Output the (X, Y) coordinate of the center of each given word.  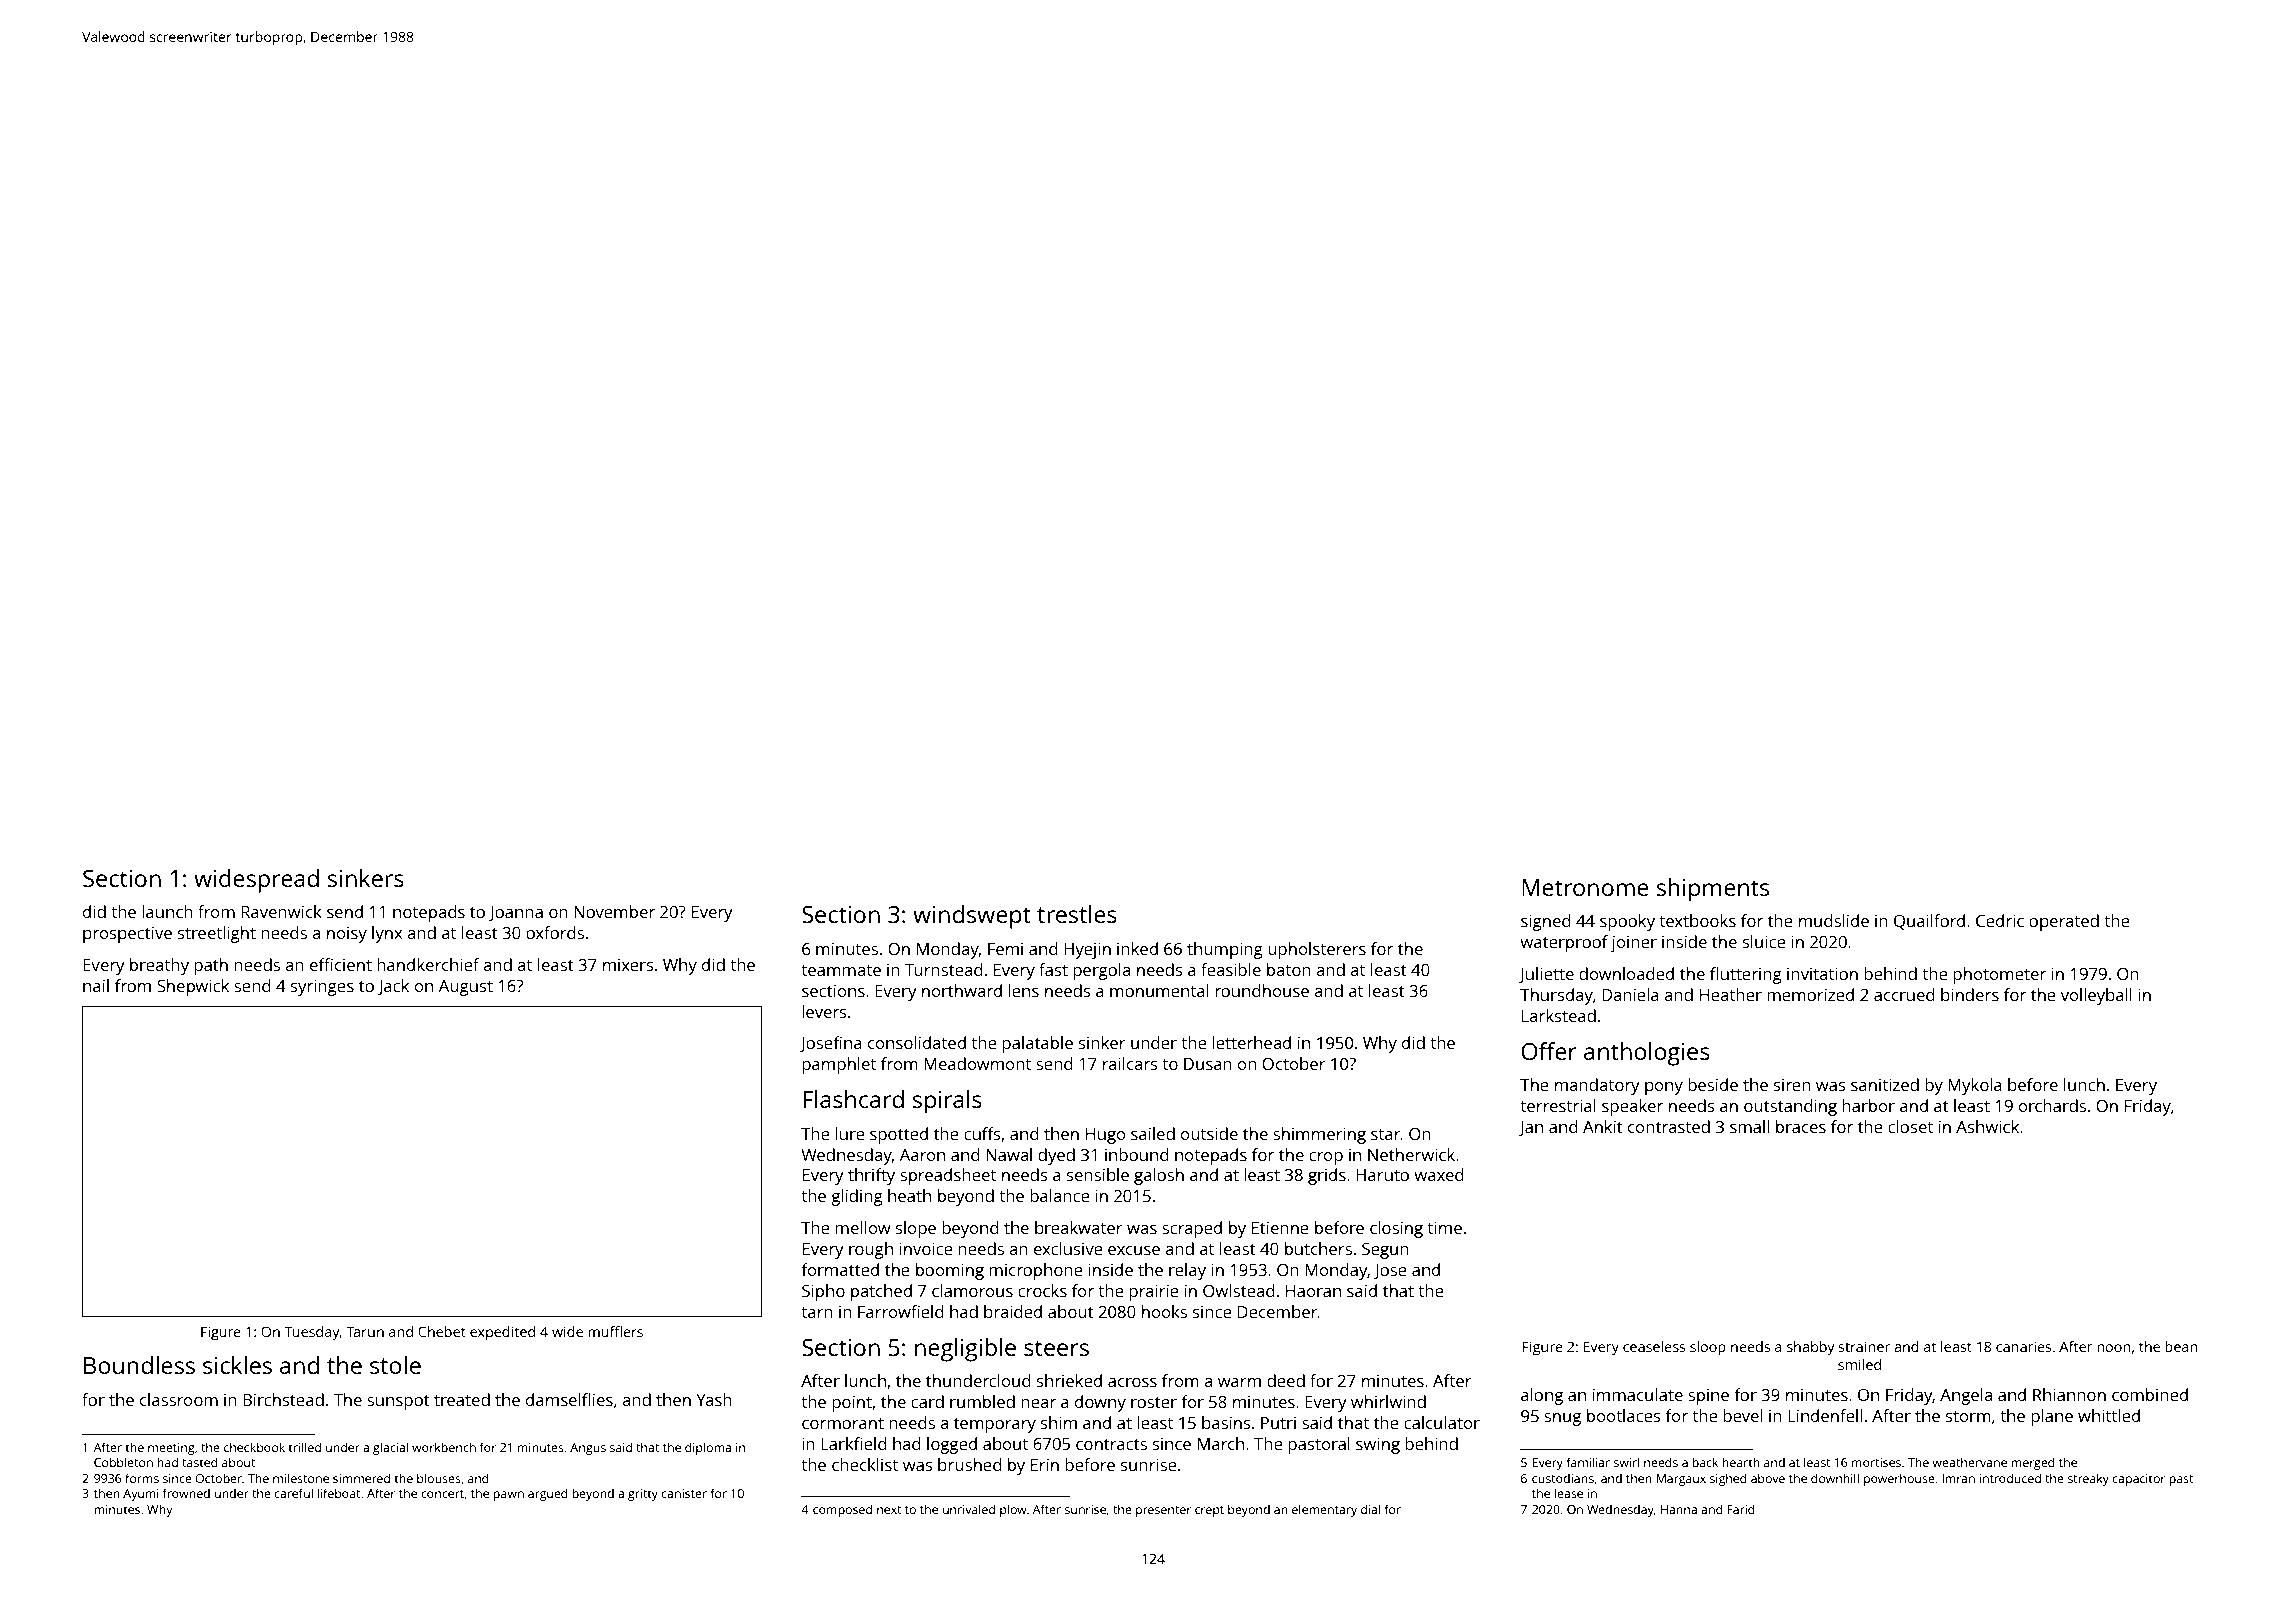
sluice (1764, 941)
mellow (863, 1227)
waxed (1438, 1174)
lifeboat (339, 1493)
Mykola (1975, 1086)
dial (1370, 1509)
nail (96, 985)
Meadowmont (977, 1063)
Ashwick (1987, 1126)
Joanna (516, 913)
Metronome (1585, 887)
